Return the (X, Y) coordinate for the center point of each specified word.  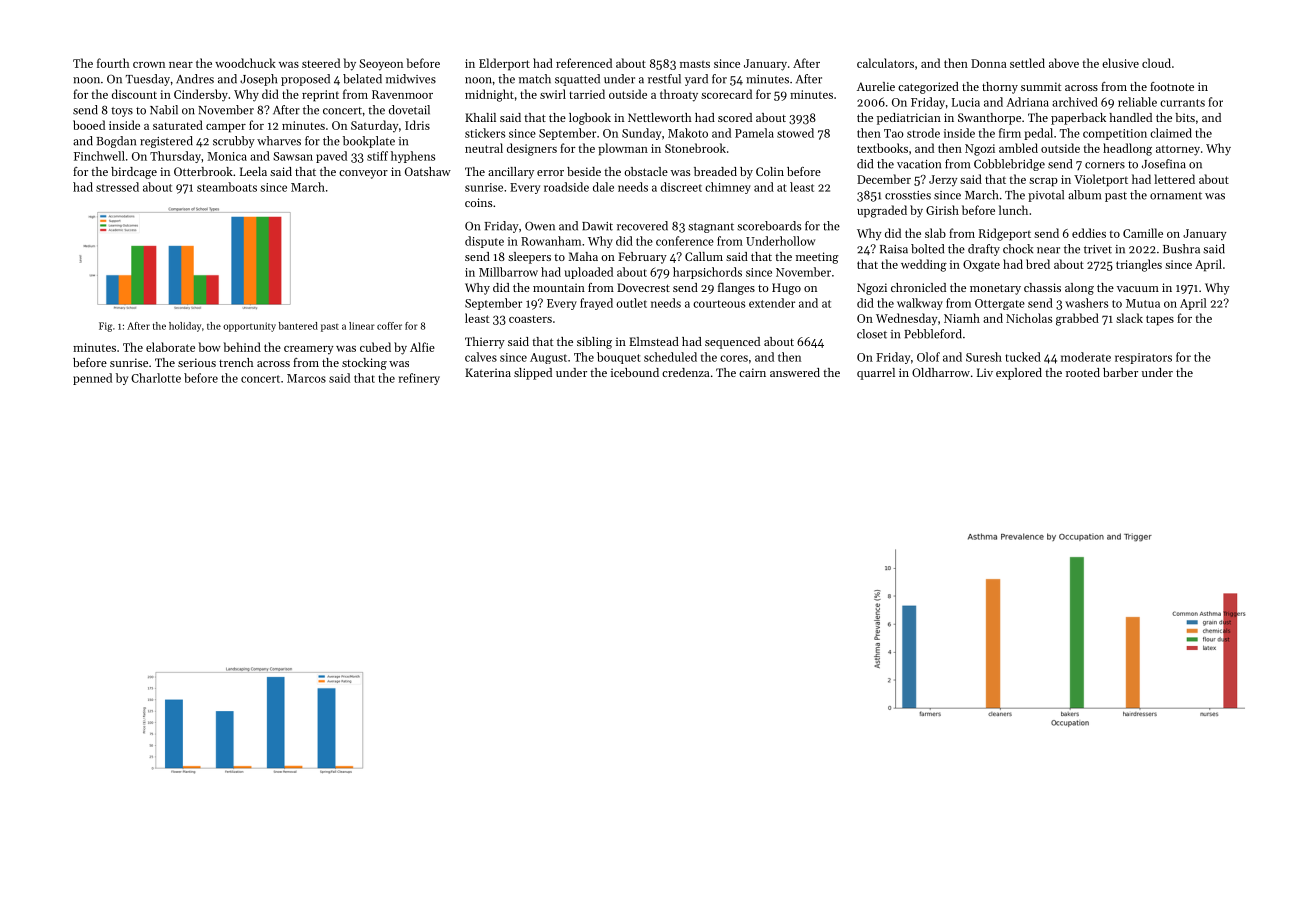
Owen (540, 226)
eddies (1089, 233)
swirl (553, 94)
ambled (1018, 148)
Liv (985, 372)
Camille (1143, 233)
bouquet (618, 358)
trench (236, 362)
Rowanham (551, 241)
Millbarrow (508, 272)
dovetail (409, 110)
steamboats (227, 187)
